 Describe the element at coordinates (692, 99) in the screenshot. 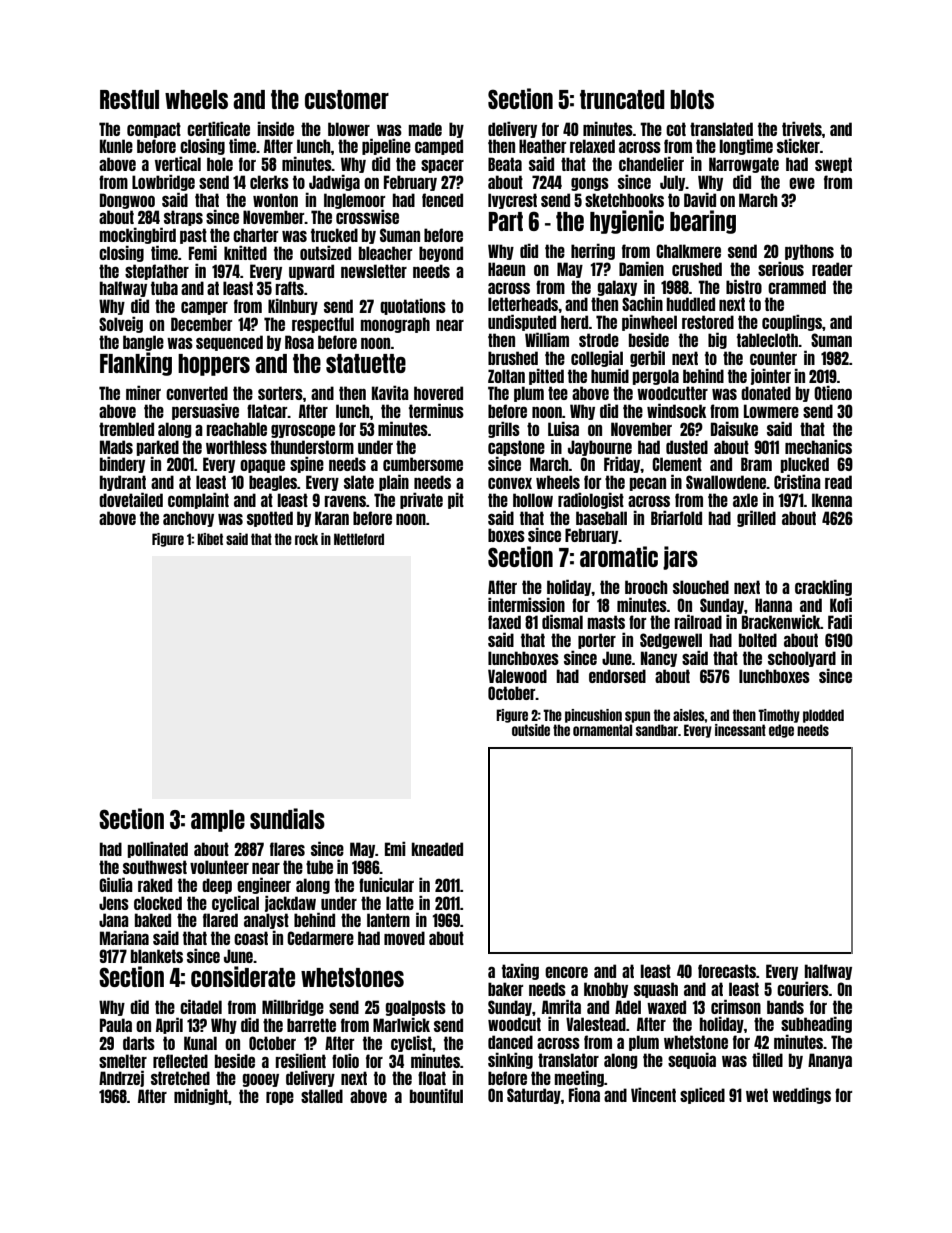

I see `blots` at that location.
